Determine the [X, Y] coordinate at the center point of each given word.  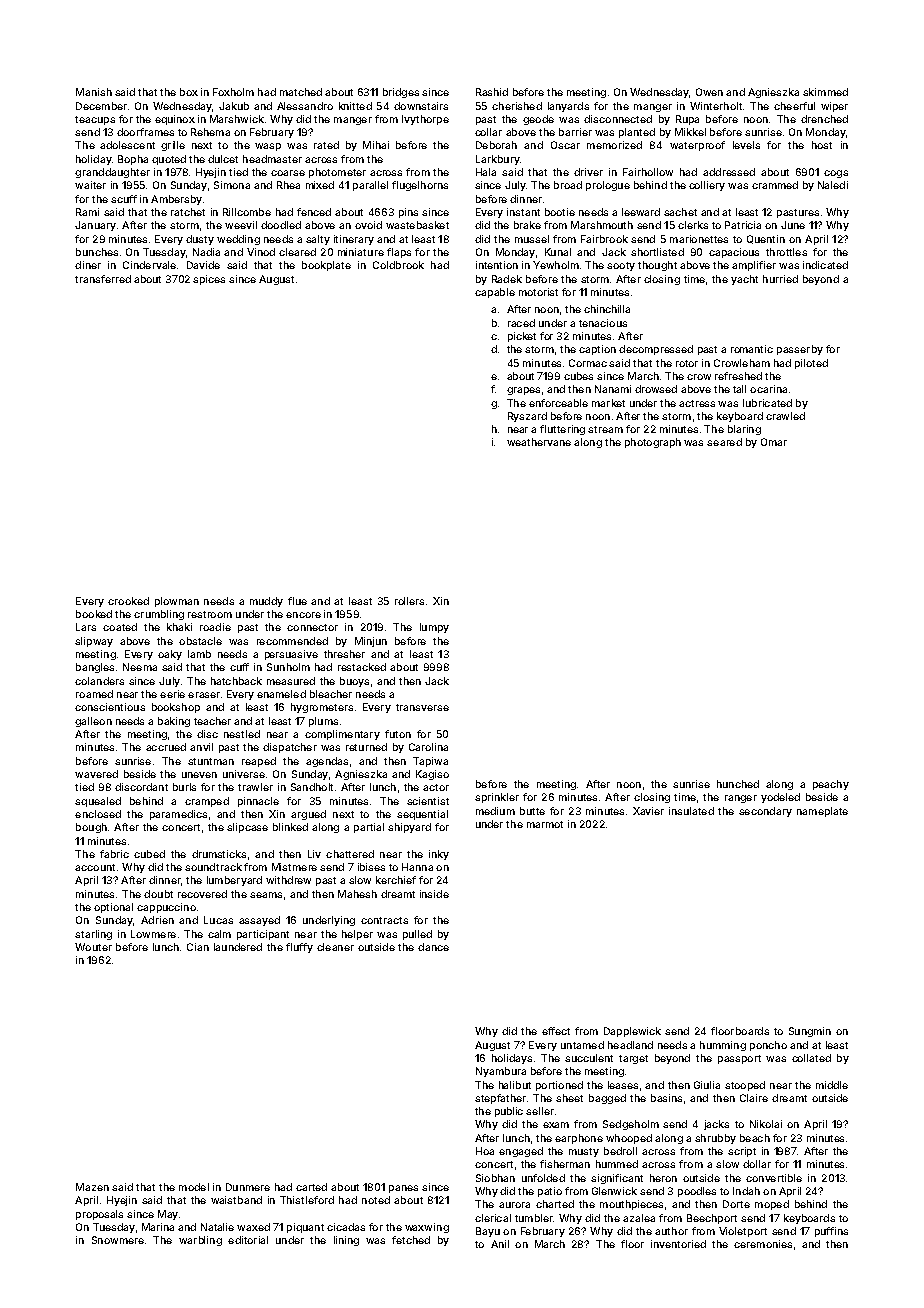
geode [538, 120]
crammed [775, 185]
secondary [765, 812]
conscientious [110, 707]
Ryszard [527, 417]
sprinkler [497, 798]
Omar [774, 442]
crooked [128, 601]
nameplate [822, 812]
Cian [198, 947]
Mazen [92, 1187]
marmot [545, 824]
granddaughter [112, 173]
